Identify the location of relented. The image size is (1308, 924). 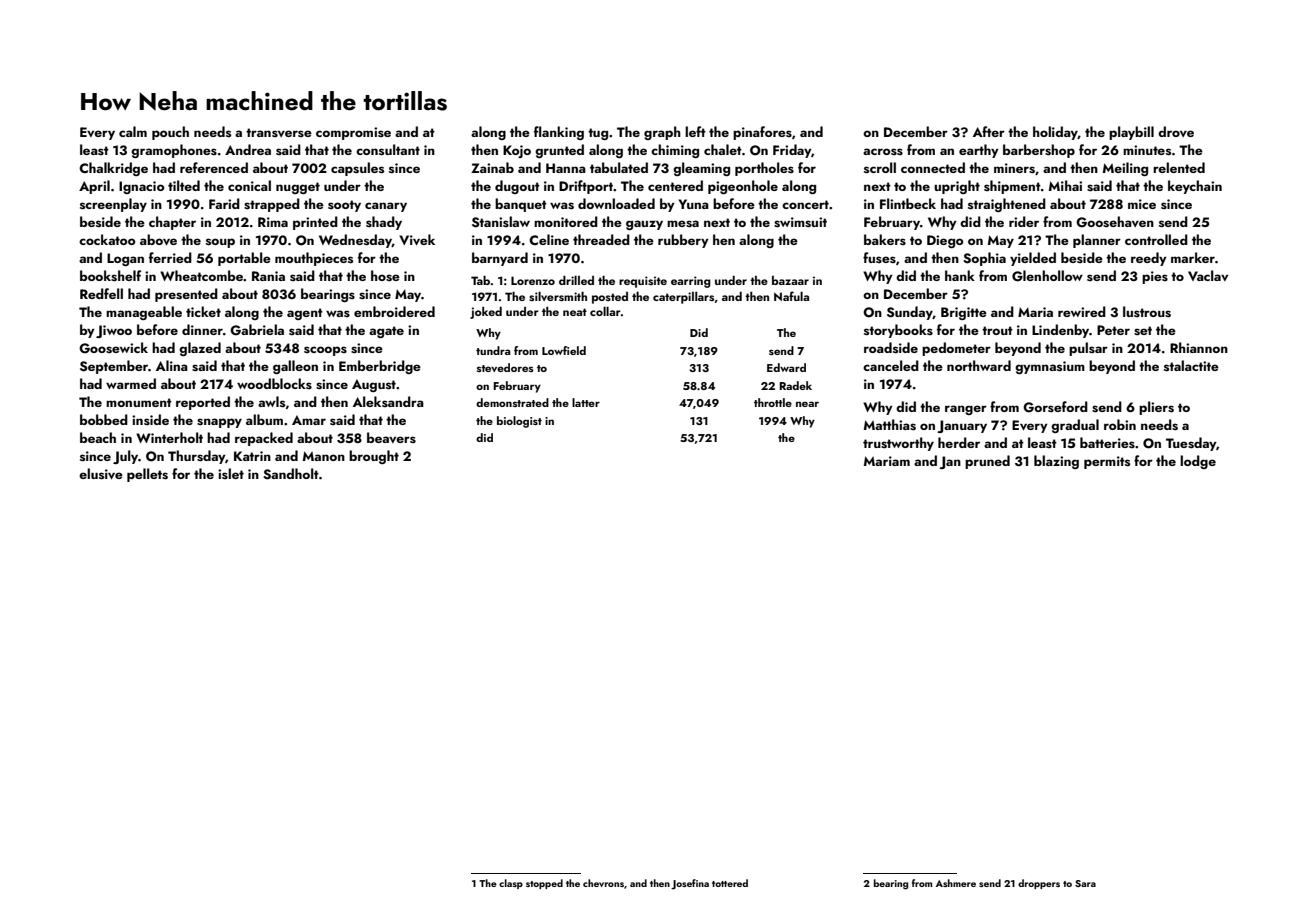
(1179, 167).
